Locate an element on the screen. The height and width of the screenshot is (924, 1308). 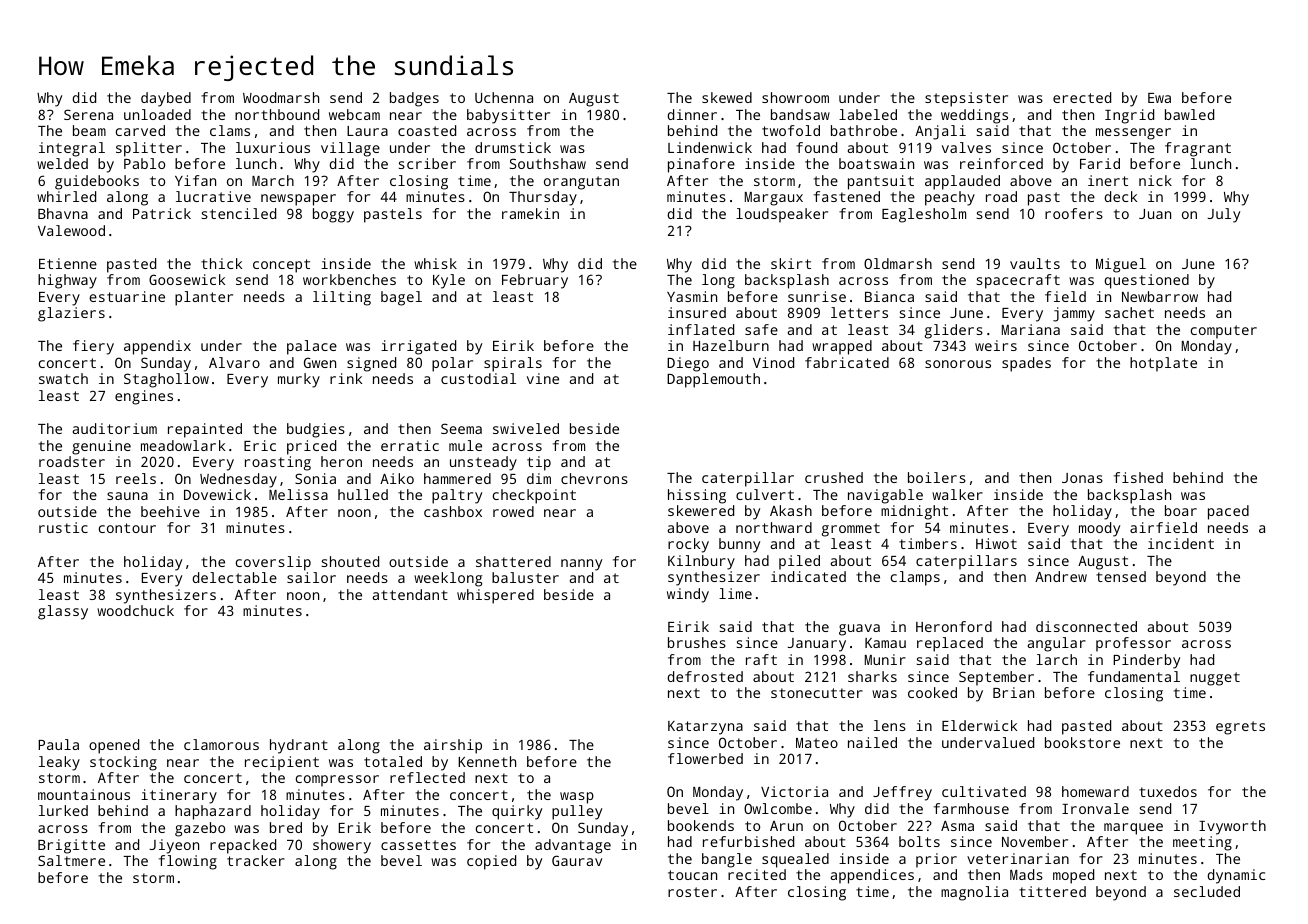
glassy is located at coordinates (63, 612).
